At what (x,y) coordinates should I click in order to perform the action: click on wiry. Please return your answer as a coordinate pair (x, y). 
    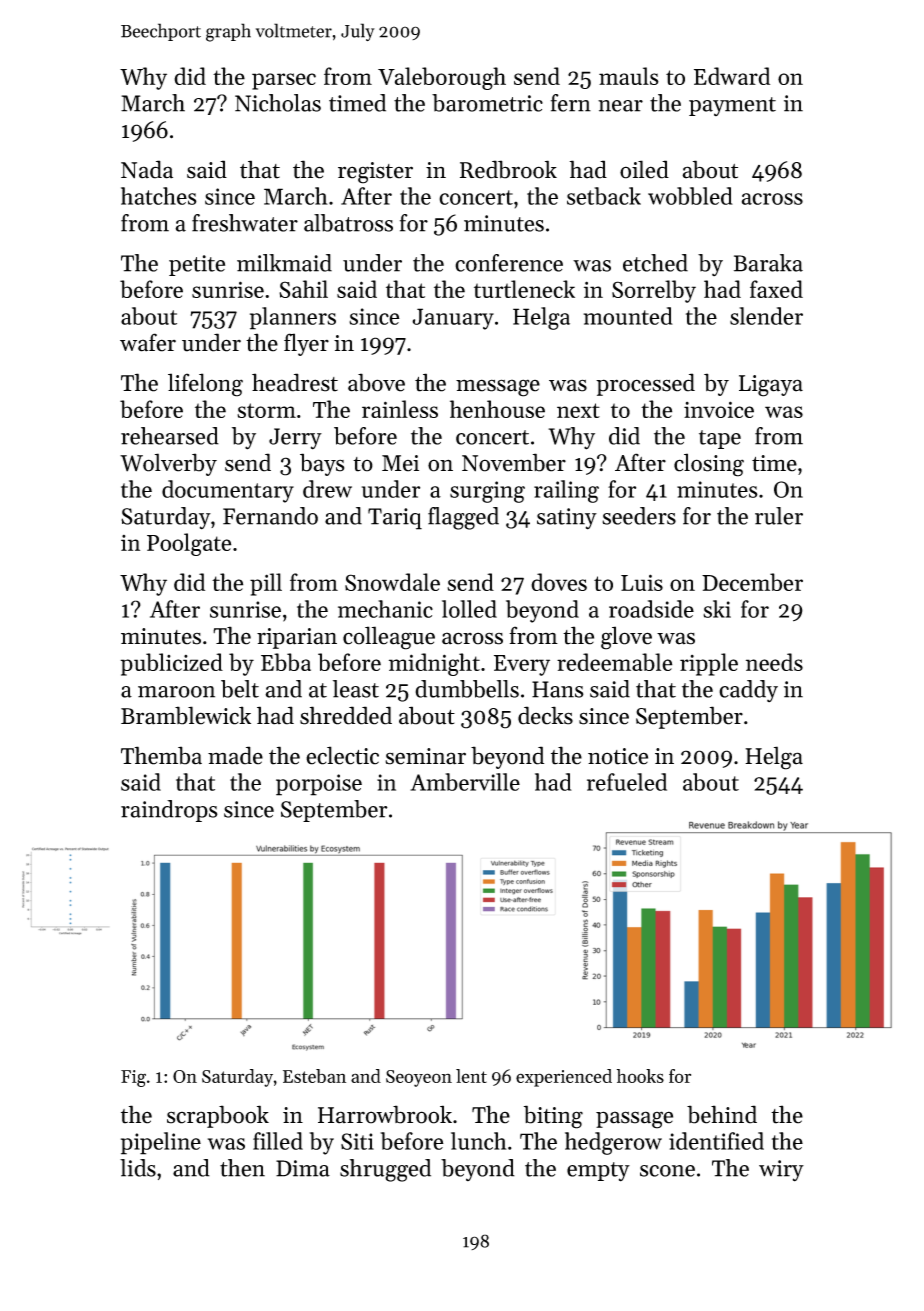
    Looking at the image, I should click on (781, 1171).
